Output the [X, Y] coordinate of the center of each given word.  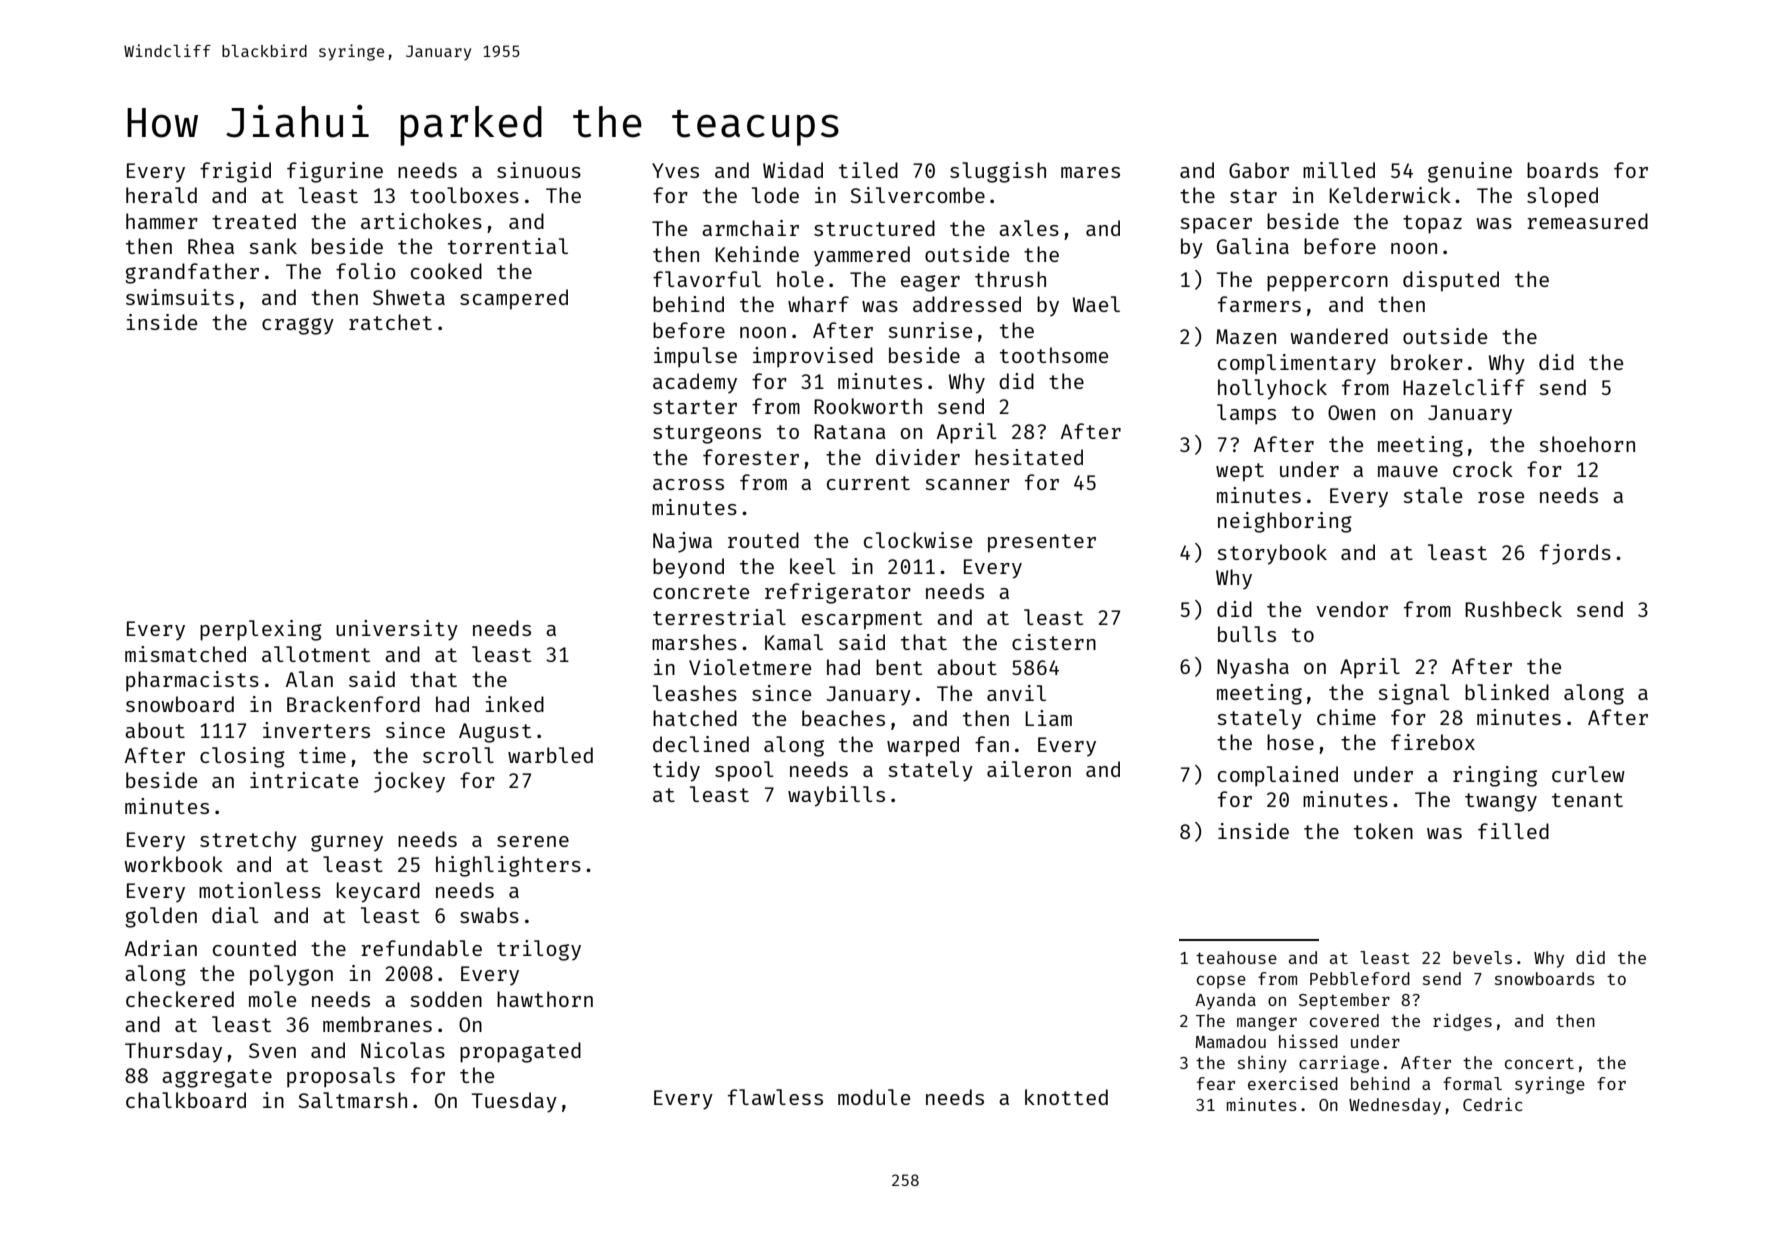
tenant [1587, 800]
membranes [377, 1024]
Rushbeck [1513, 609]
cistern [1054, 642]
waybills [836, 796]
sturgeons [707, 434]
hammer [162, 221]
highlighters [508, 866]
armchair [750, 228]
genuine [1470, 172]
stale [1432, 495]
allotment [316, 654]
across [688, 484]
